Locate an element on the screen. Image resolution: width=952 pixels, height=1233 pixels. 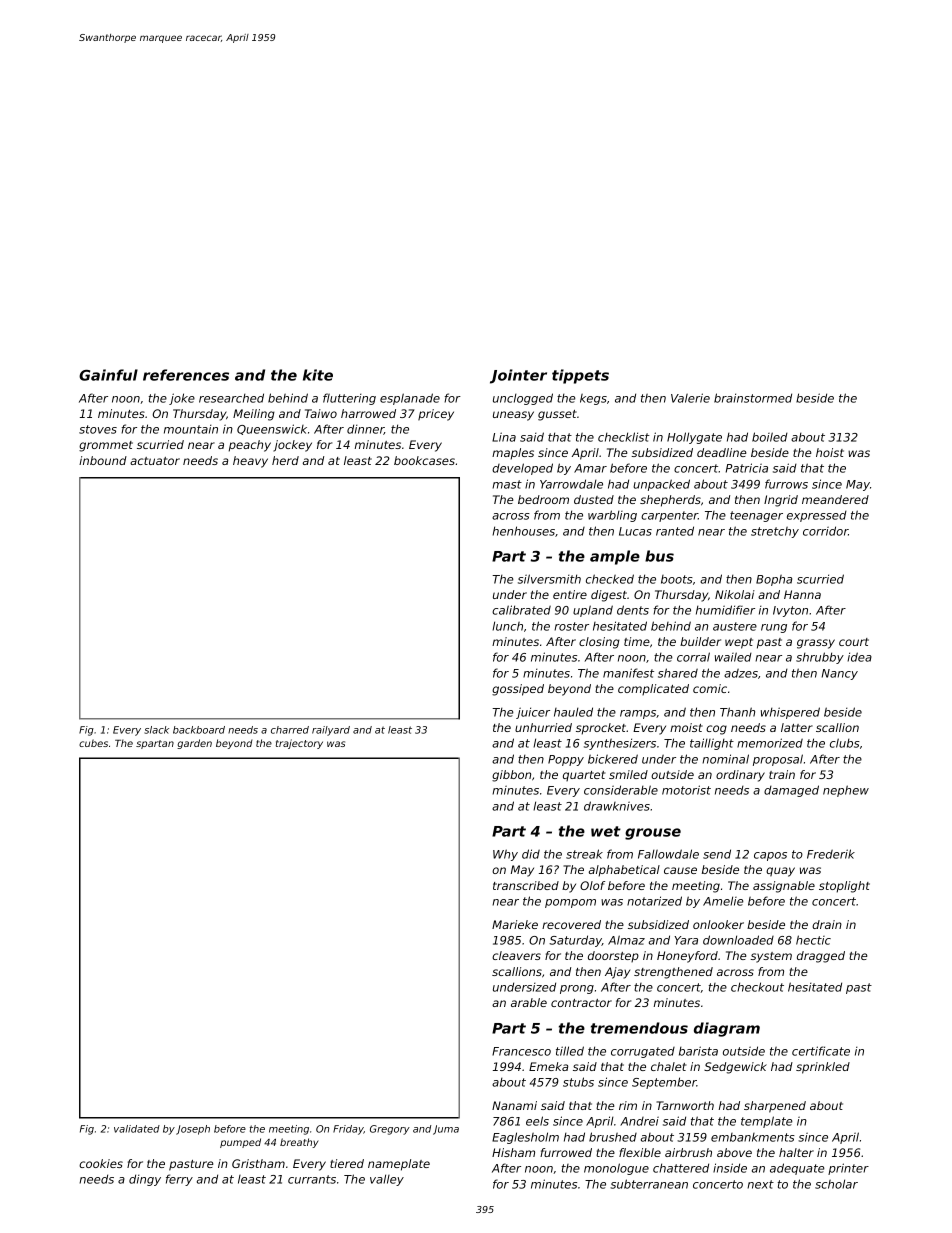
Valerie is located at coordinates (690, 398).
